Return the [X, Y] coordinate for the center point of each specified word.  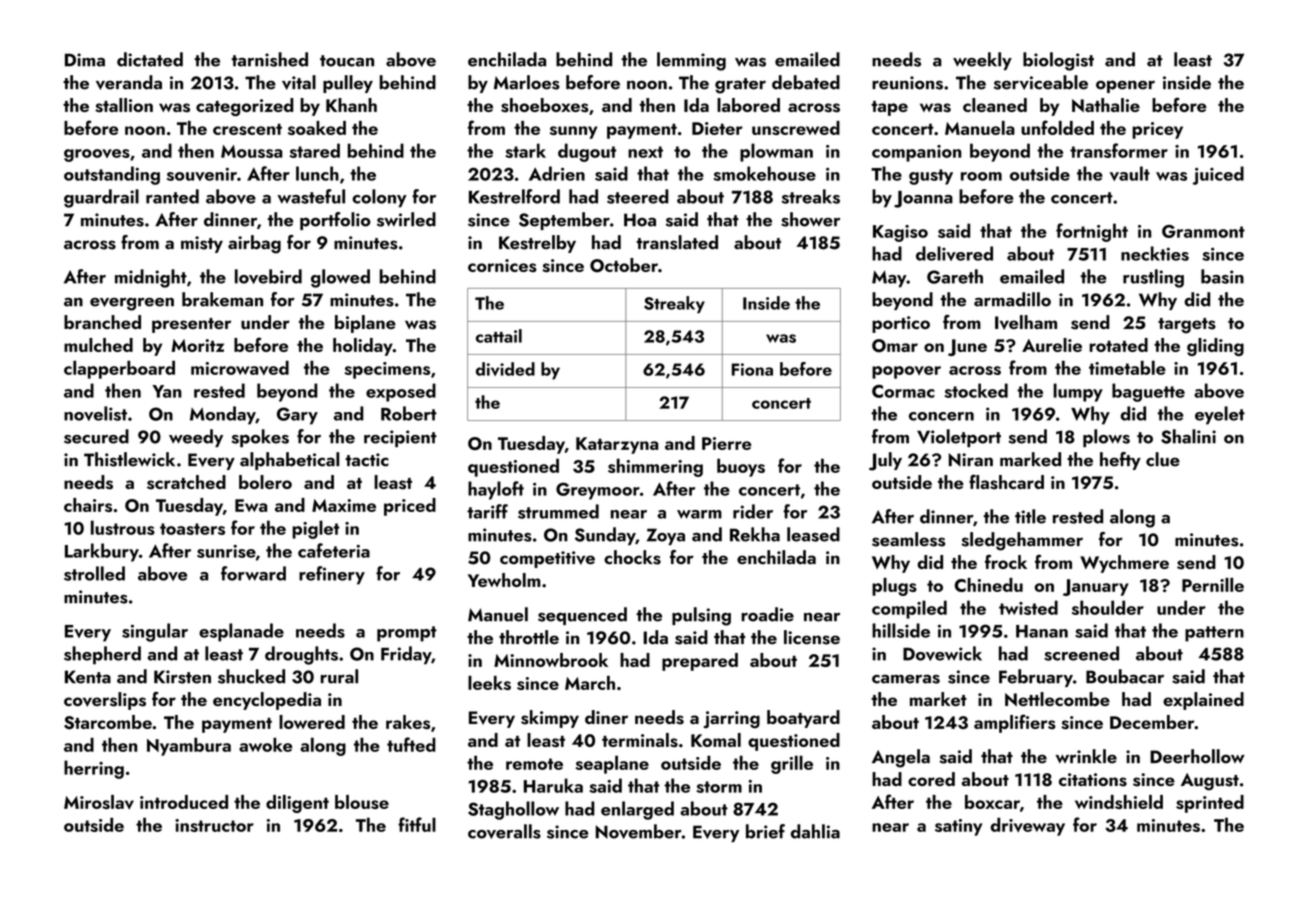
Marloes [527, 82]
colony [379, 198]
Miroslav [99, 802]
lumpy [1078, 392]
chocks [632, 557]
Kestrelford [514, 196]
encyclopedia [267, 701]
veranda [129, 82]
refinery [332, 575]
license [812, 637]
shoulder [1108, 607]
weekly [982, 61]
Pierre [726, 443]
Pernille [1213, 585]
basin [1222, 276]
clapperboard [119, 369]
